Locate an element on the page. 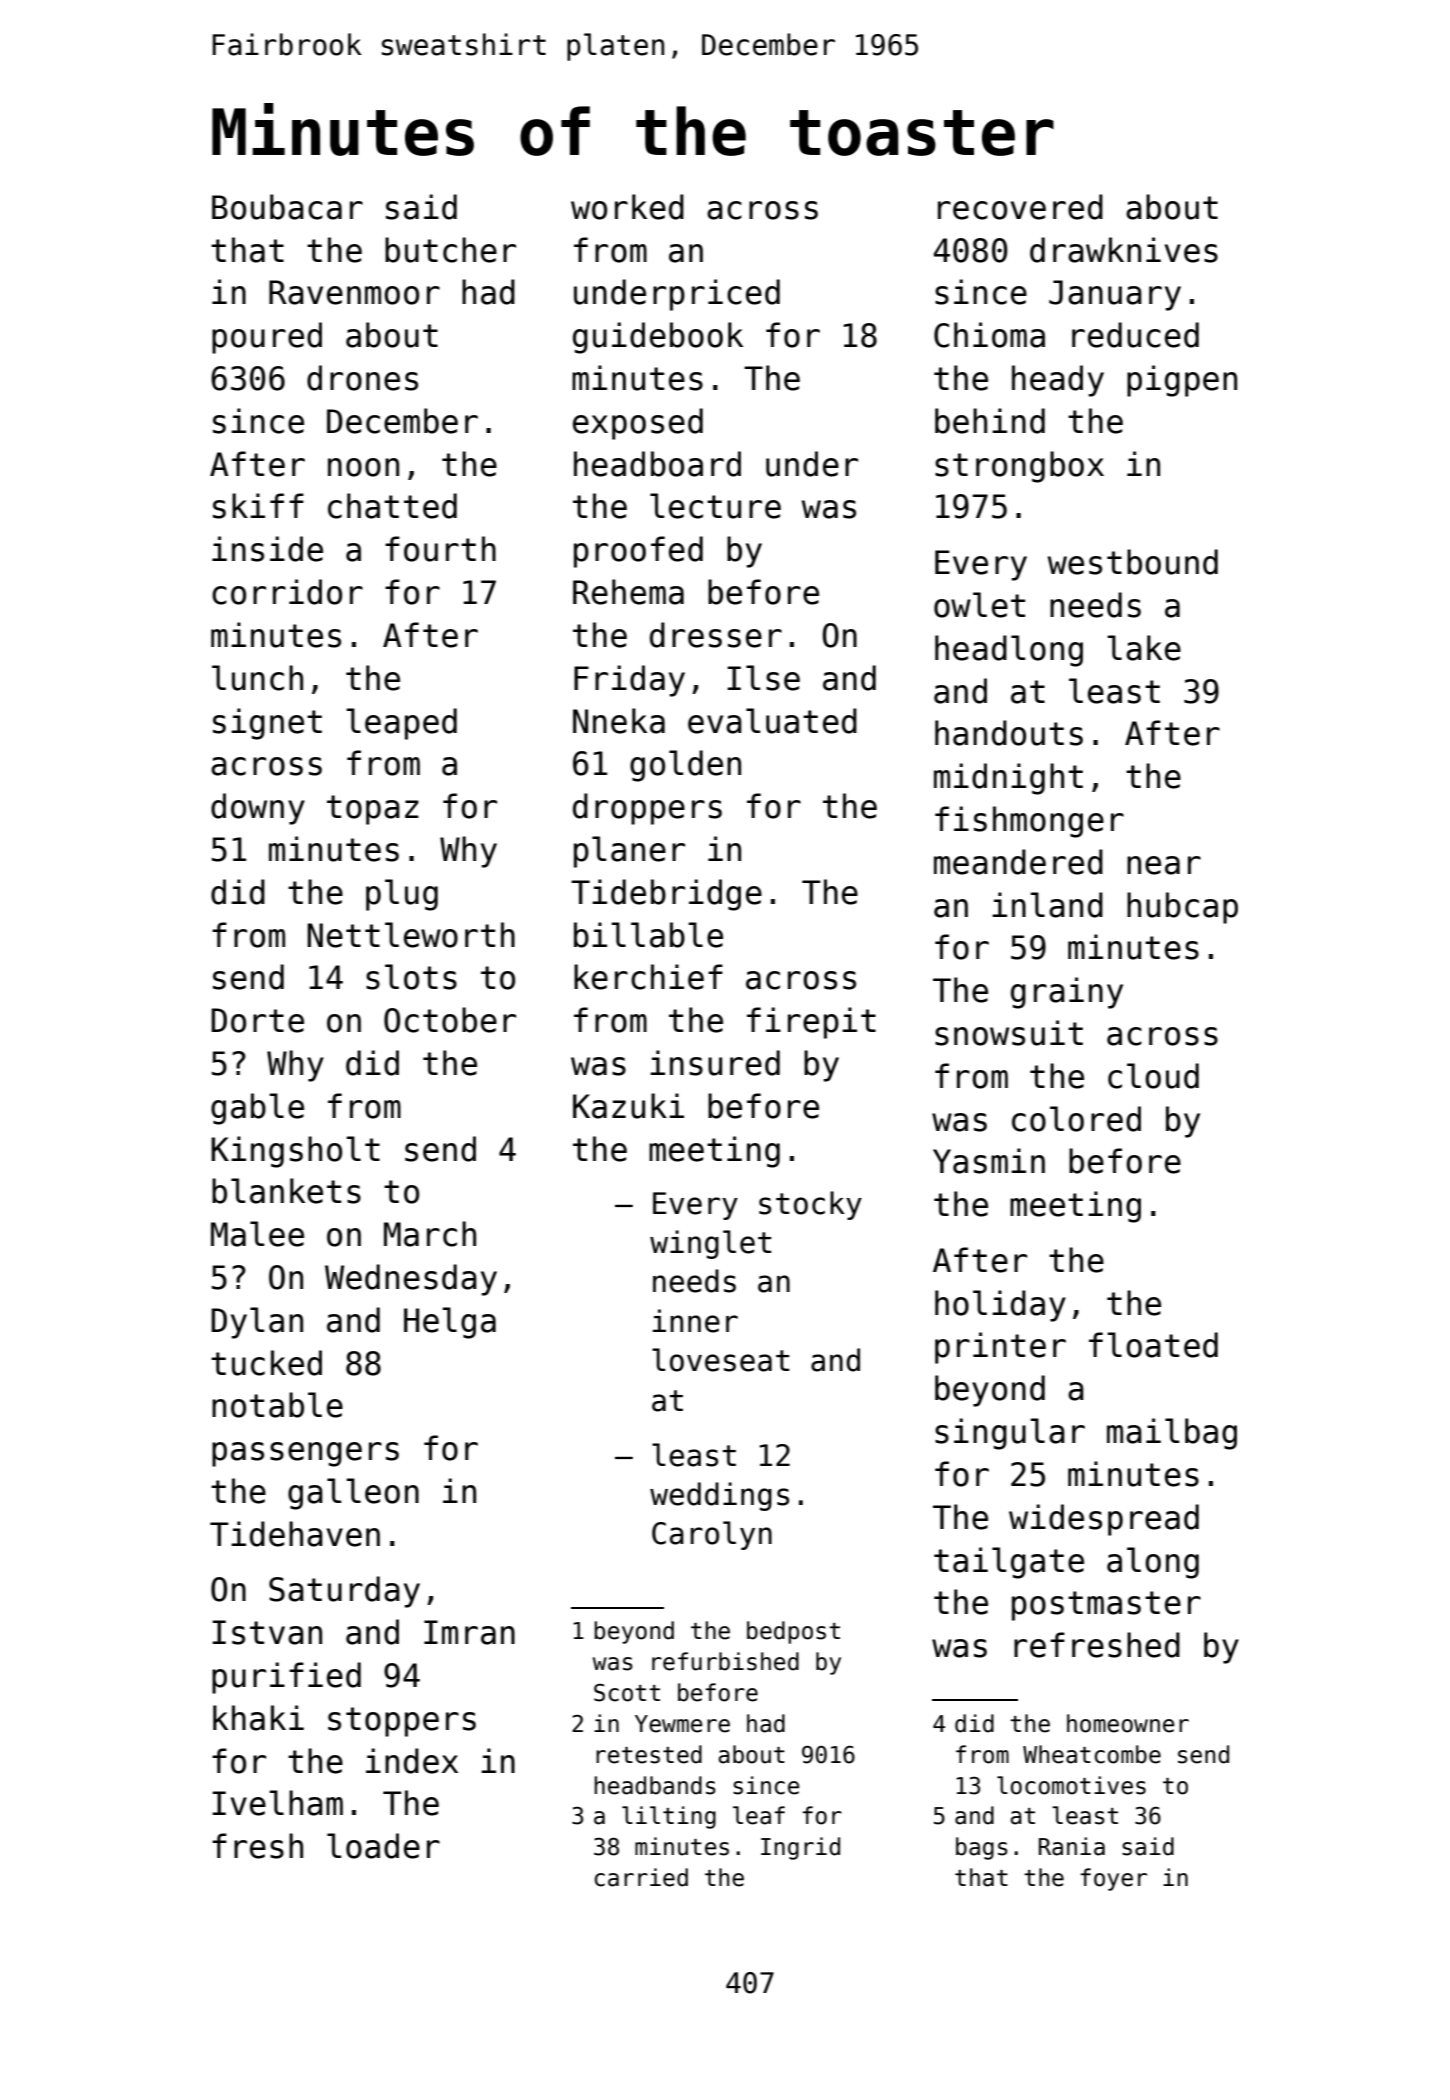  bags is located at coordinates (982, 1848).
